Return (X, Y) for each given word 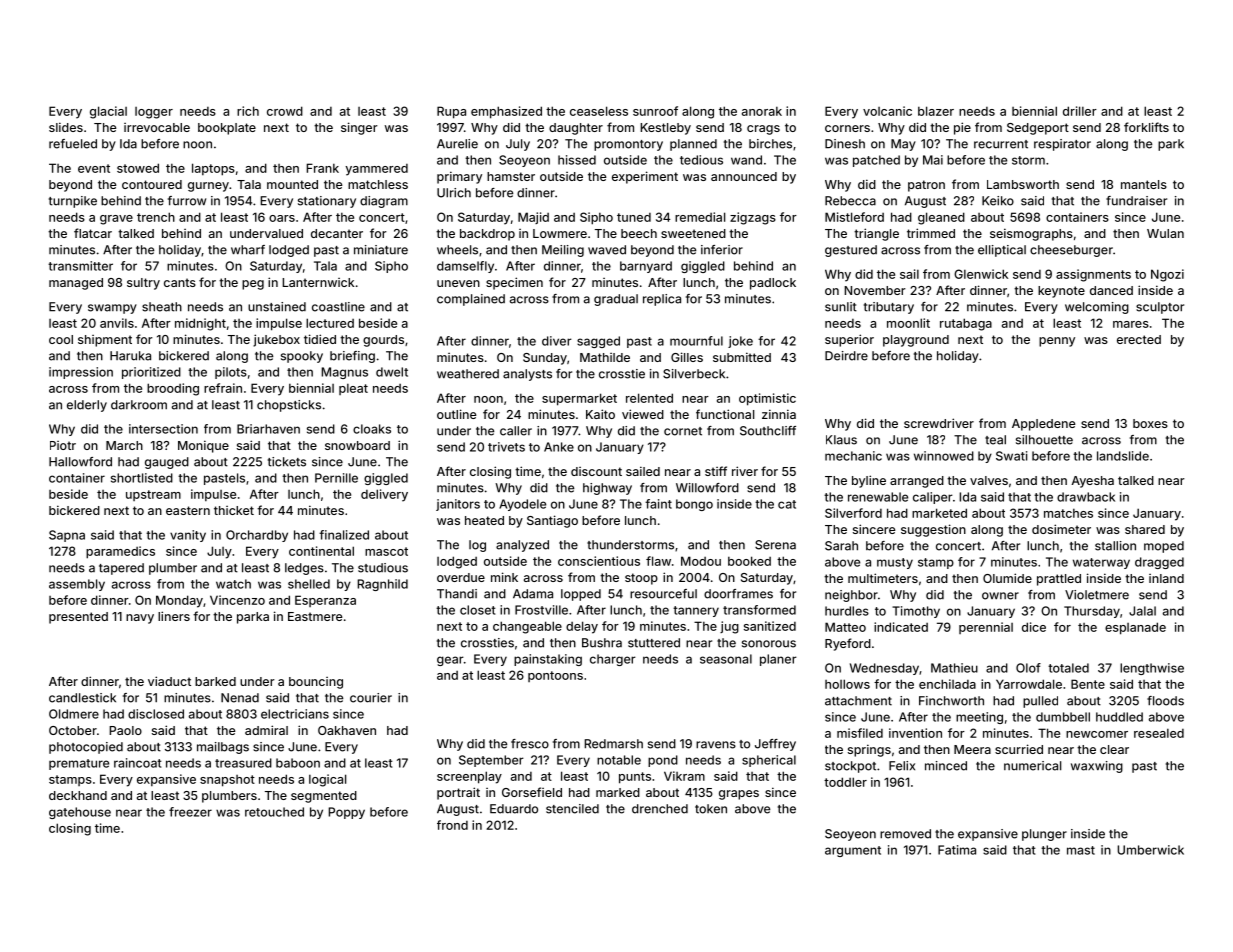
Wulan (1165, 233)
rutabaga (966, 324)
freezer (190, 812)
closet (478, 610)
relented (649, 398)
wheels (457, 250)
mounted (292, 184)
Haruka (130, 356)
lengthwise (1152, 669)
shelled (309, 584)
